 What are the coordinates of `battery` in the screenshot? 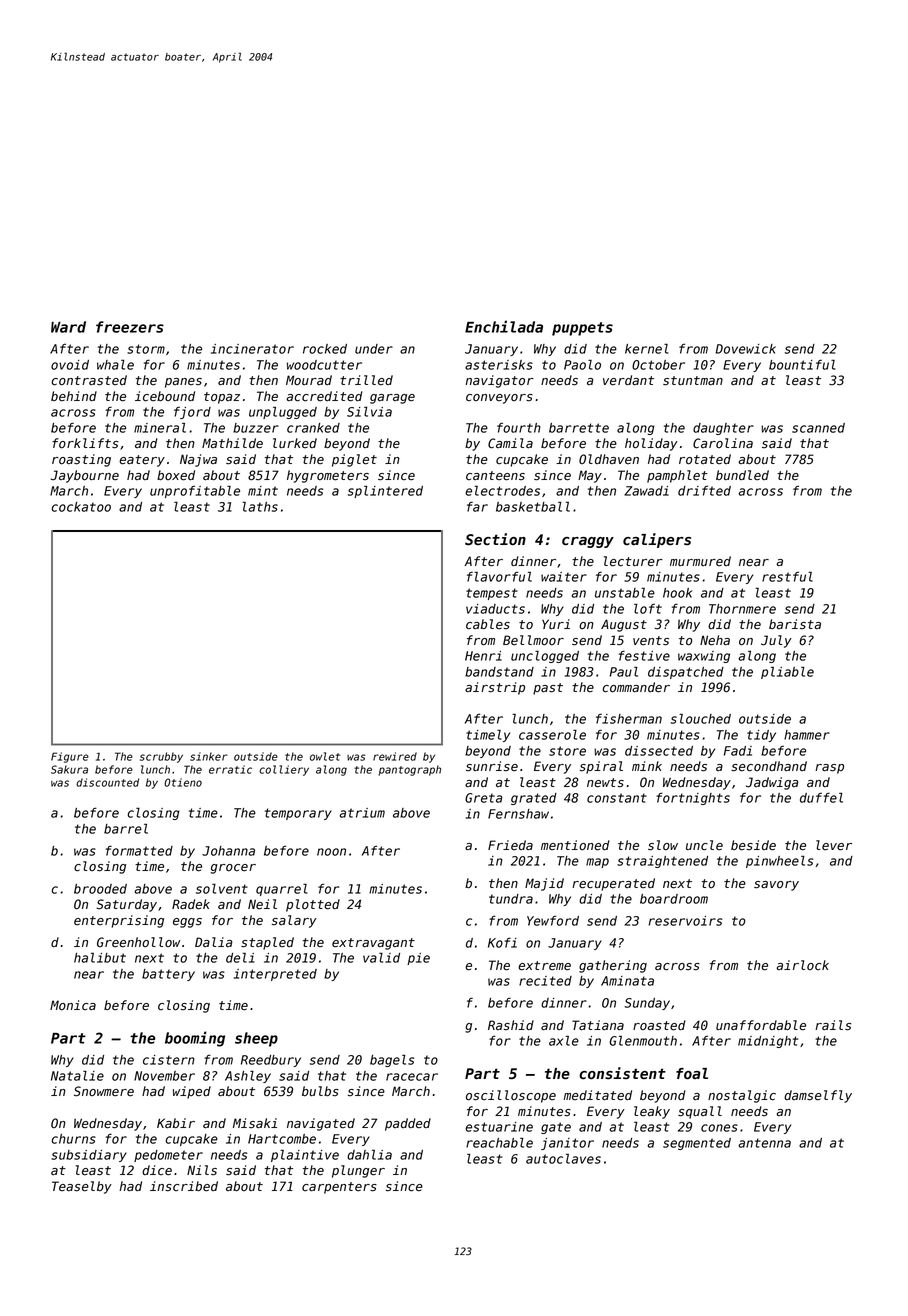 It's located at (168, 975).
